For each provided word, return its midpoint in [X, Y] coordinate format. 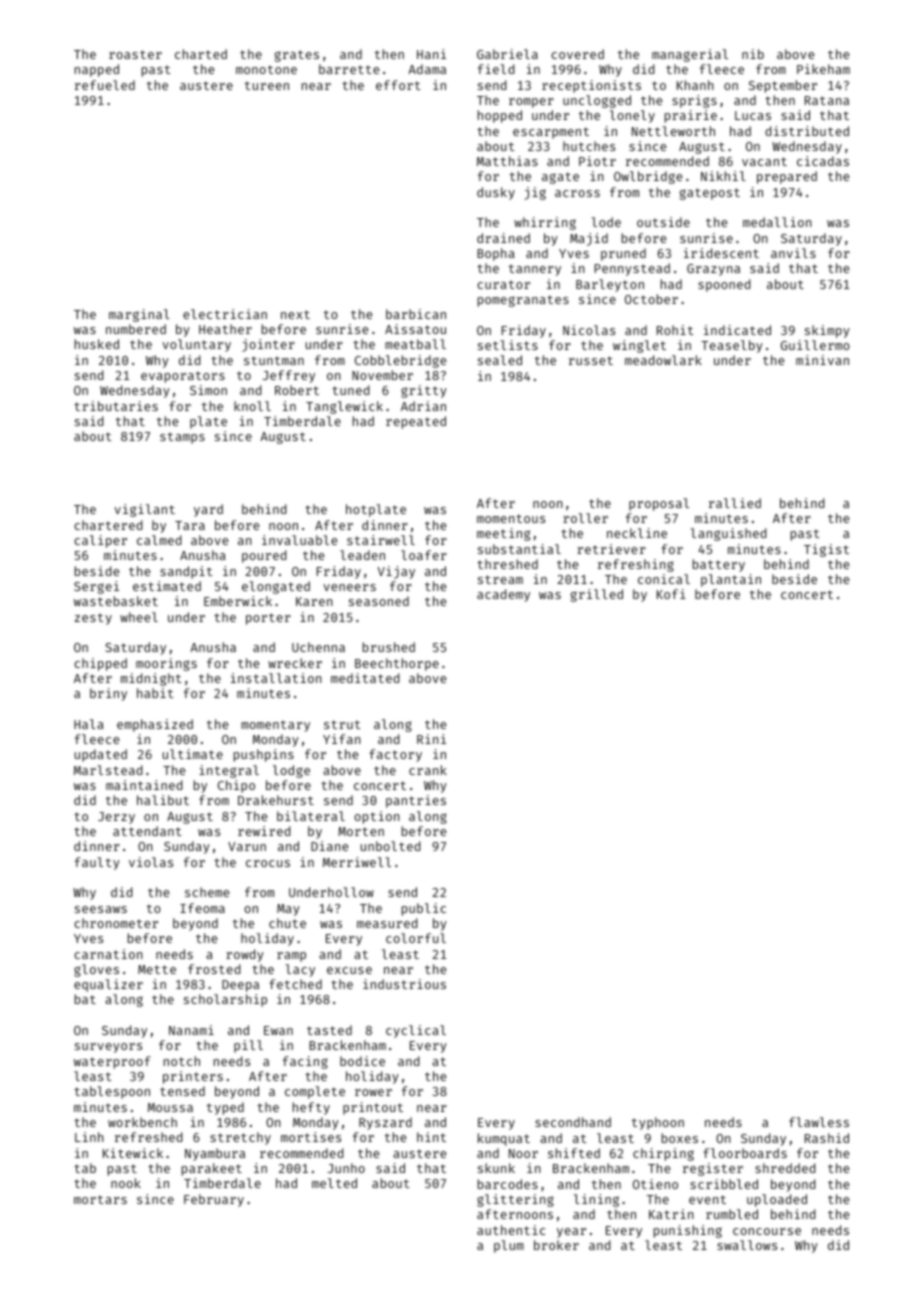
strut [342, 724]
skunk [496, 1168]
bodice [362, 1061]
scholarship [225, 1000]
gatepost [710, 194]
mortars [100, 1199]
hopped [500, 116]
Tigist [826, 550]
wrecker [295, 663]
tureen [267, 85]
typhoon [658, 1123]
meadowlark [663, 360]
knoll [252, 406]
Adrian [423, 406]
